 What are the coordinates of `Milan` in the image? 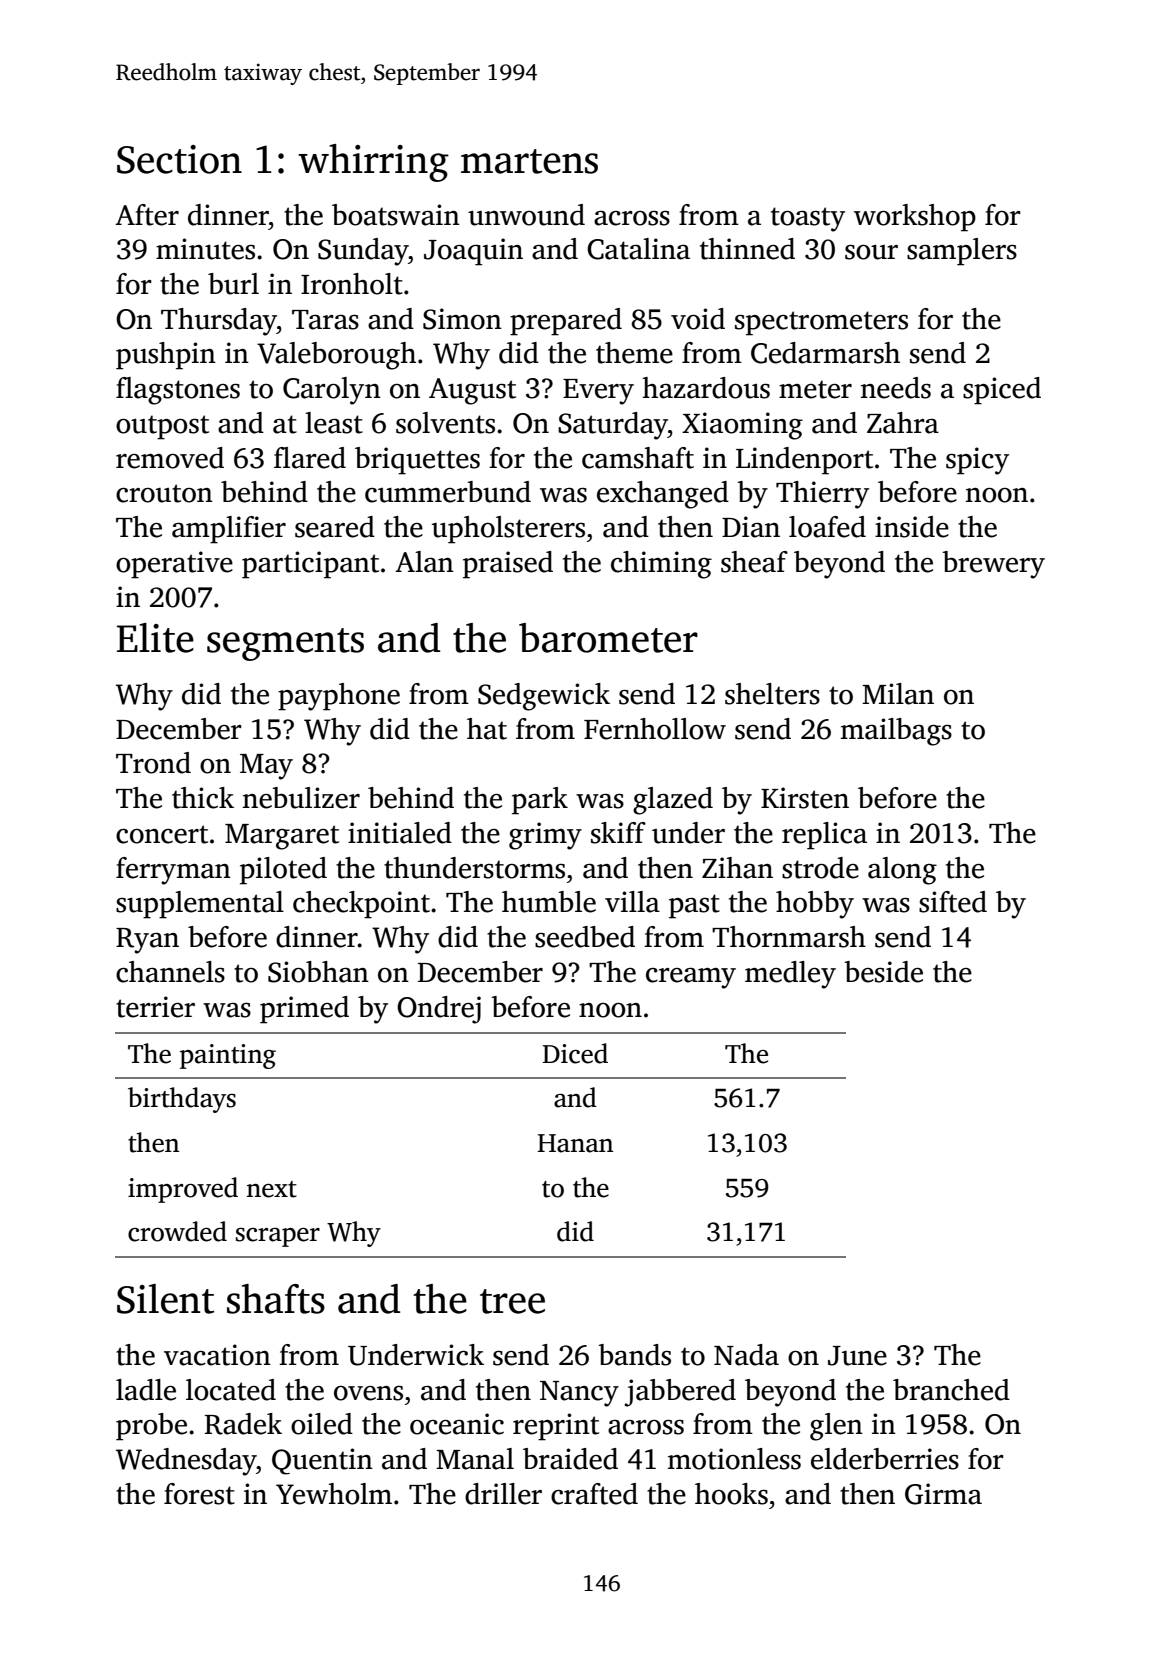 It's located at (898, 694).
